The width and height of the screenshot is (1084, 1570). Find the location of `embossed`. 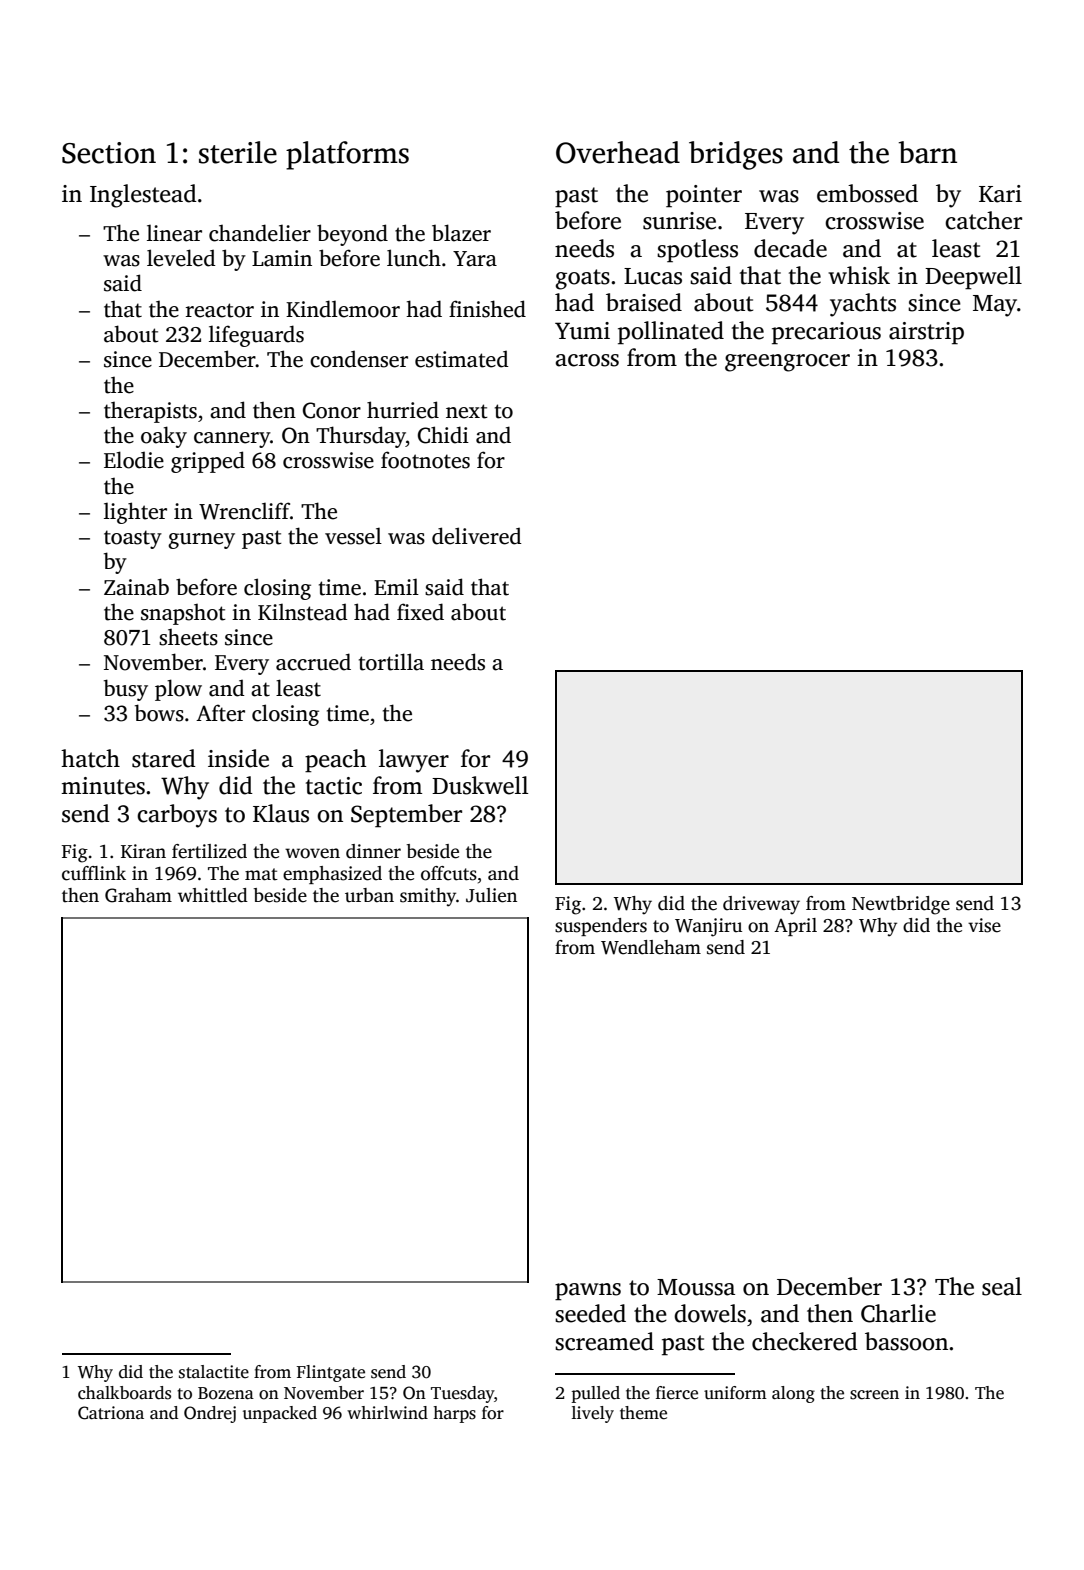

embossed is located at coordinates (867, 193).
